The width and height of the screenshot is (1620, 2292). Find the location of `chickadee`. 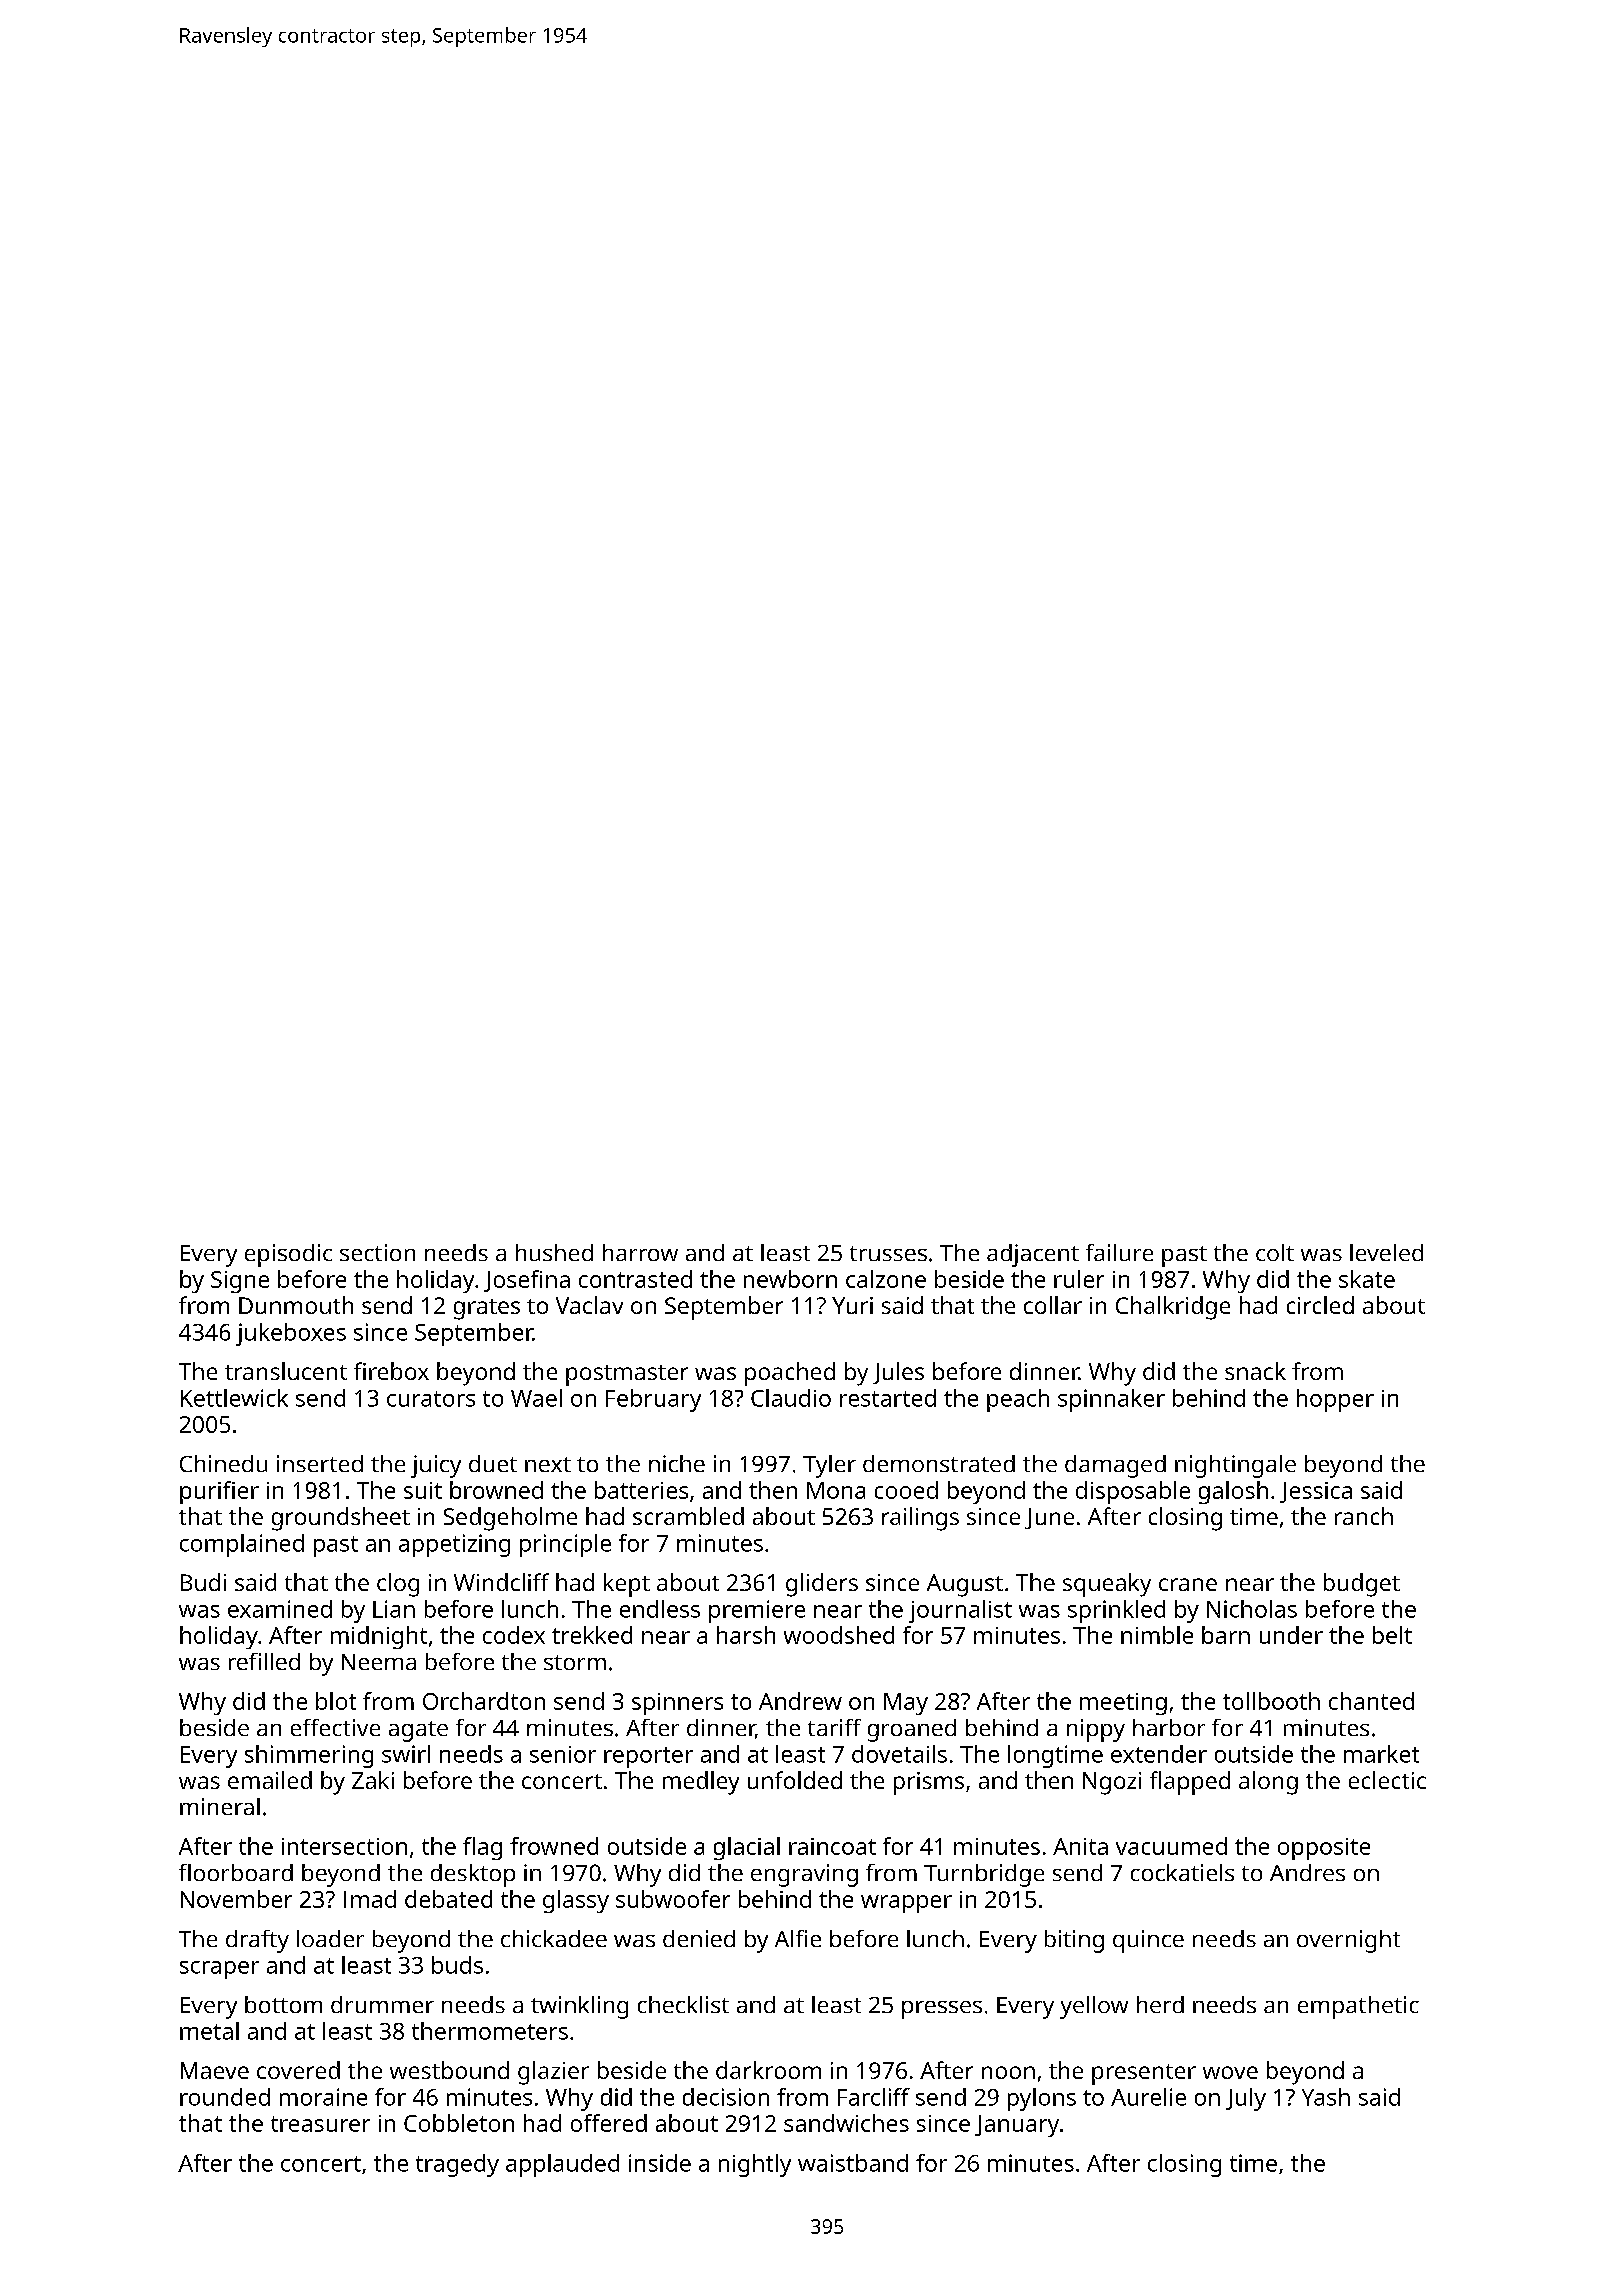

chickadee is located at coordinates (554, 1938).
